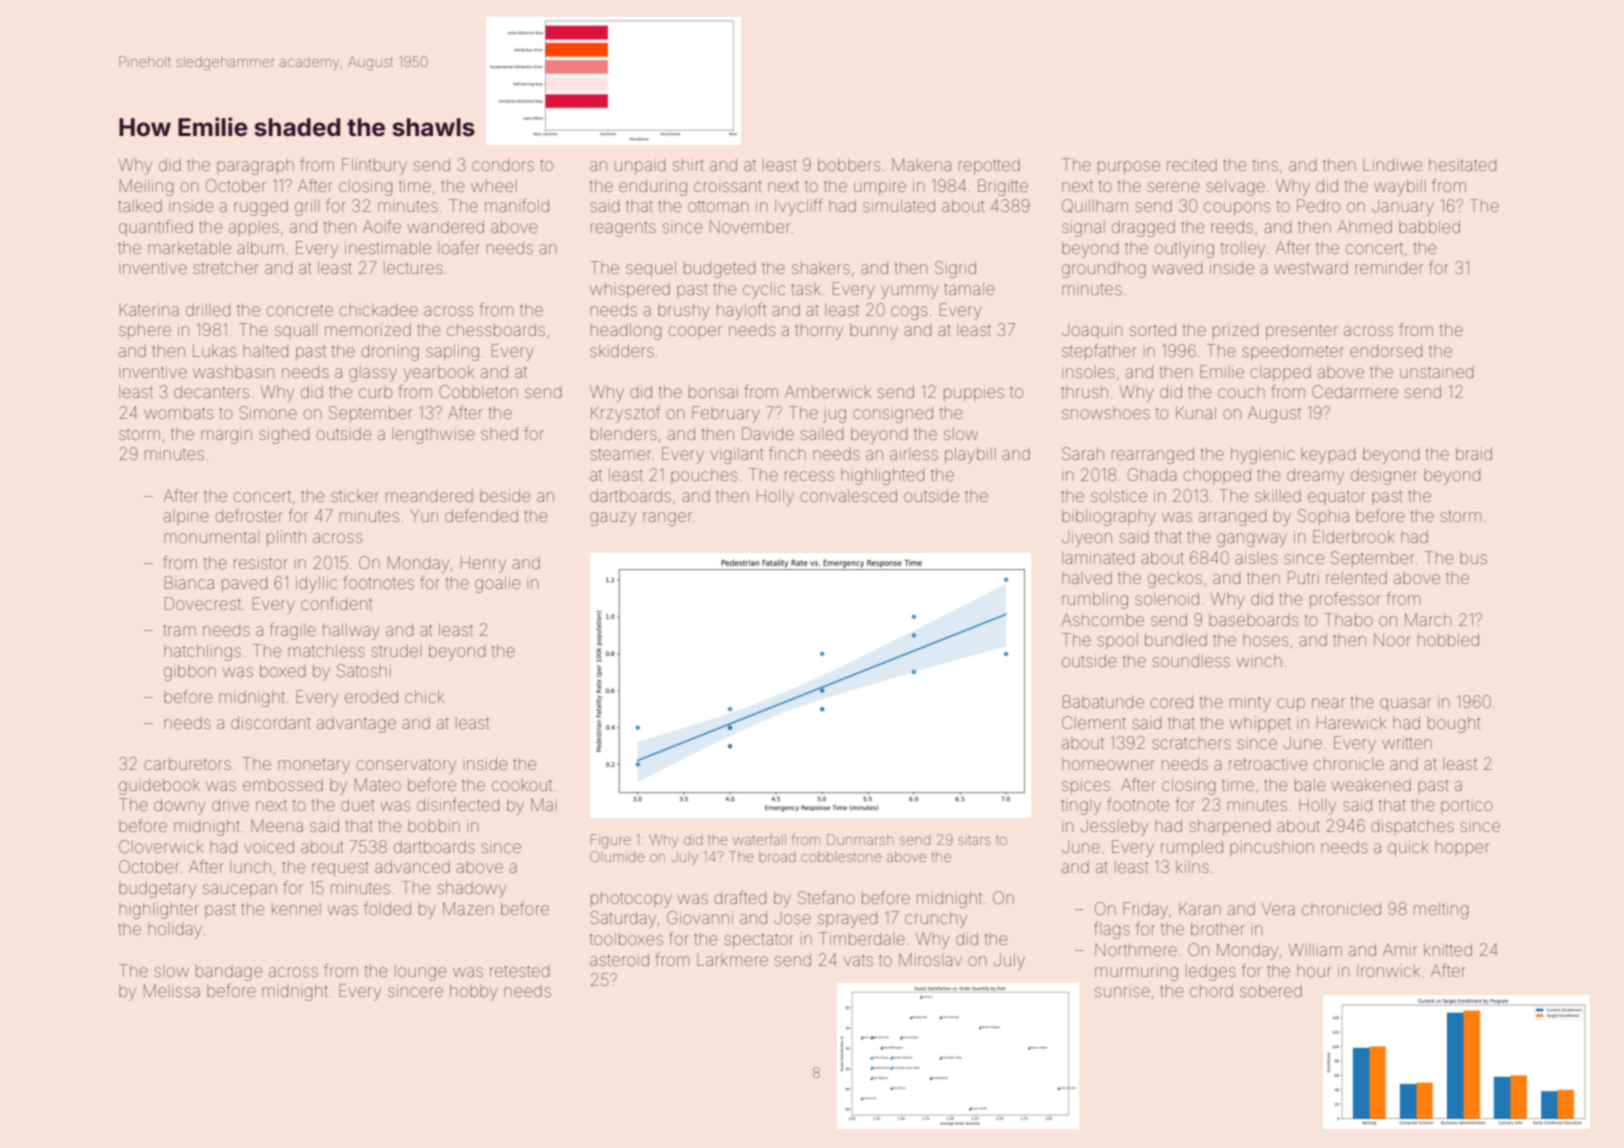  What do you see at coordinates (1253, 620) in the screenshot?
I see `baseboards` at bounding box center [1253, 620].
